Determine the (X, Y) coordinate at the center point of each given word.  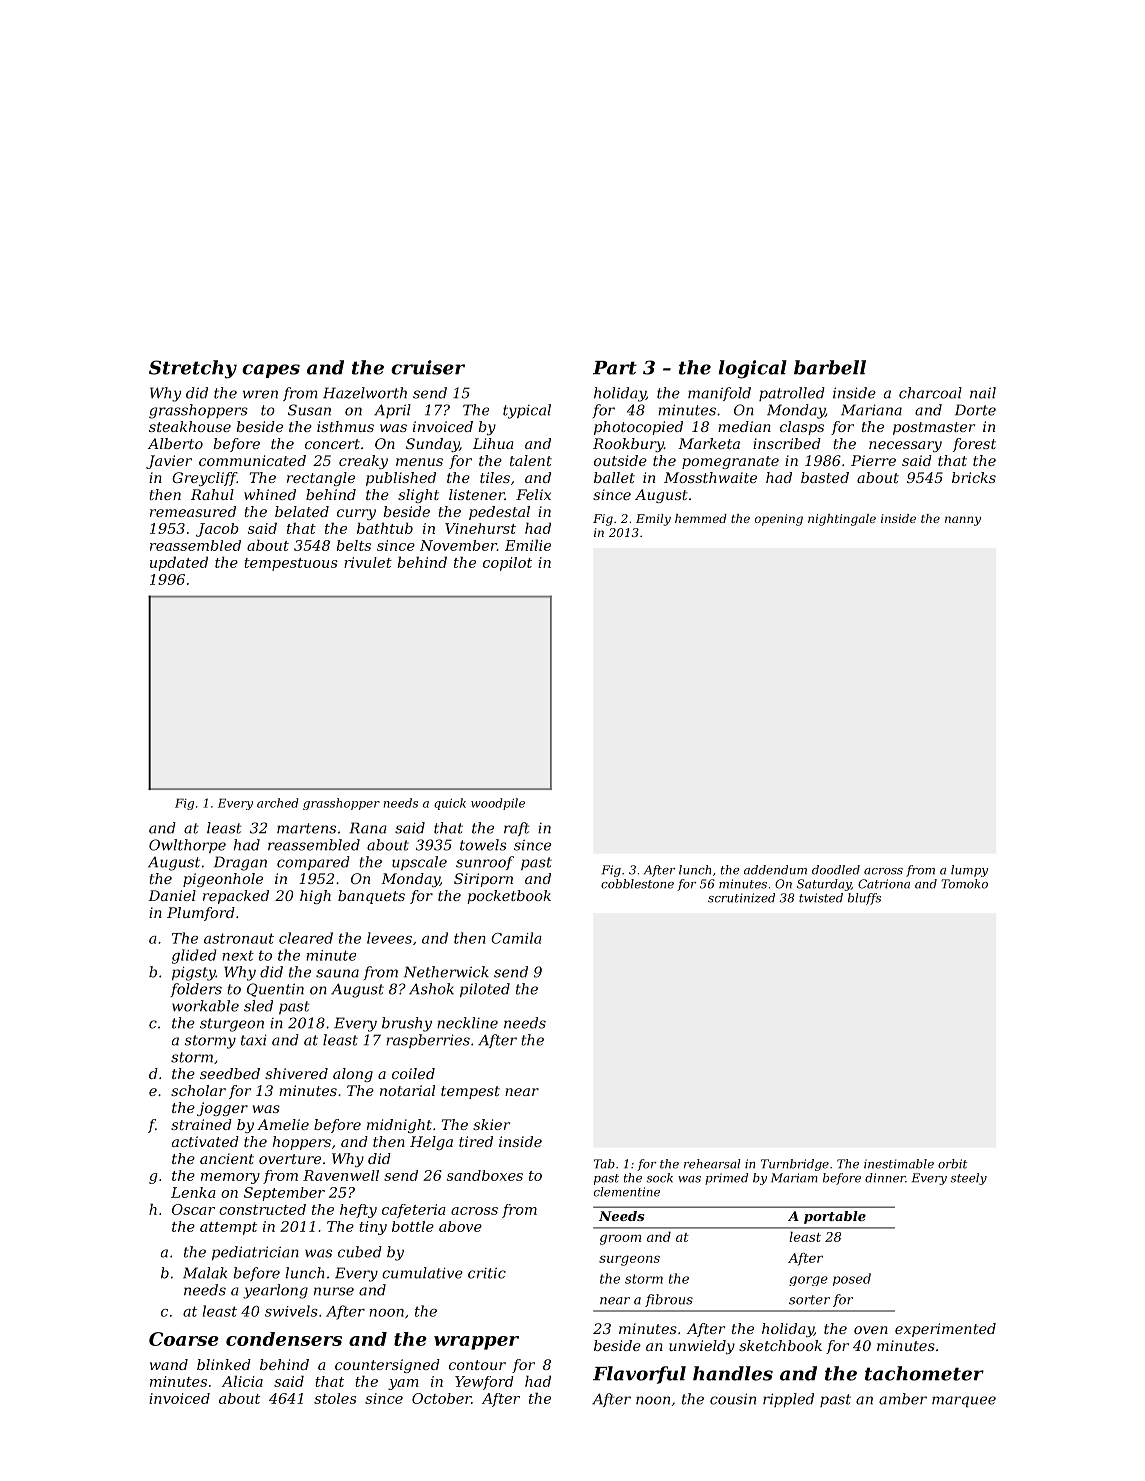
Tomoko (965, 884)
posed (852, 1279)
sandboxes (485, 1175)
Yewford (484, 1383)
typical (527, 411)
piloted (485, 990)
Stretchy (193, 369)
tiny (373, 1228)
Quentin (275, 990)
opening (779, 520)
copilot (507, 564)
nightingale (842, 520)
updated (179, 563)
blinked (224, 1364)
